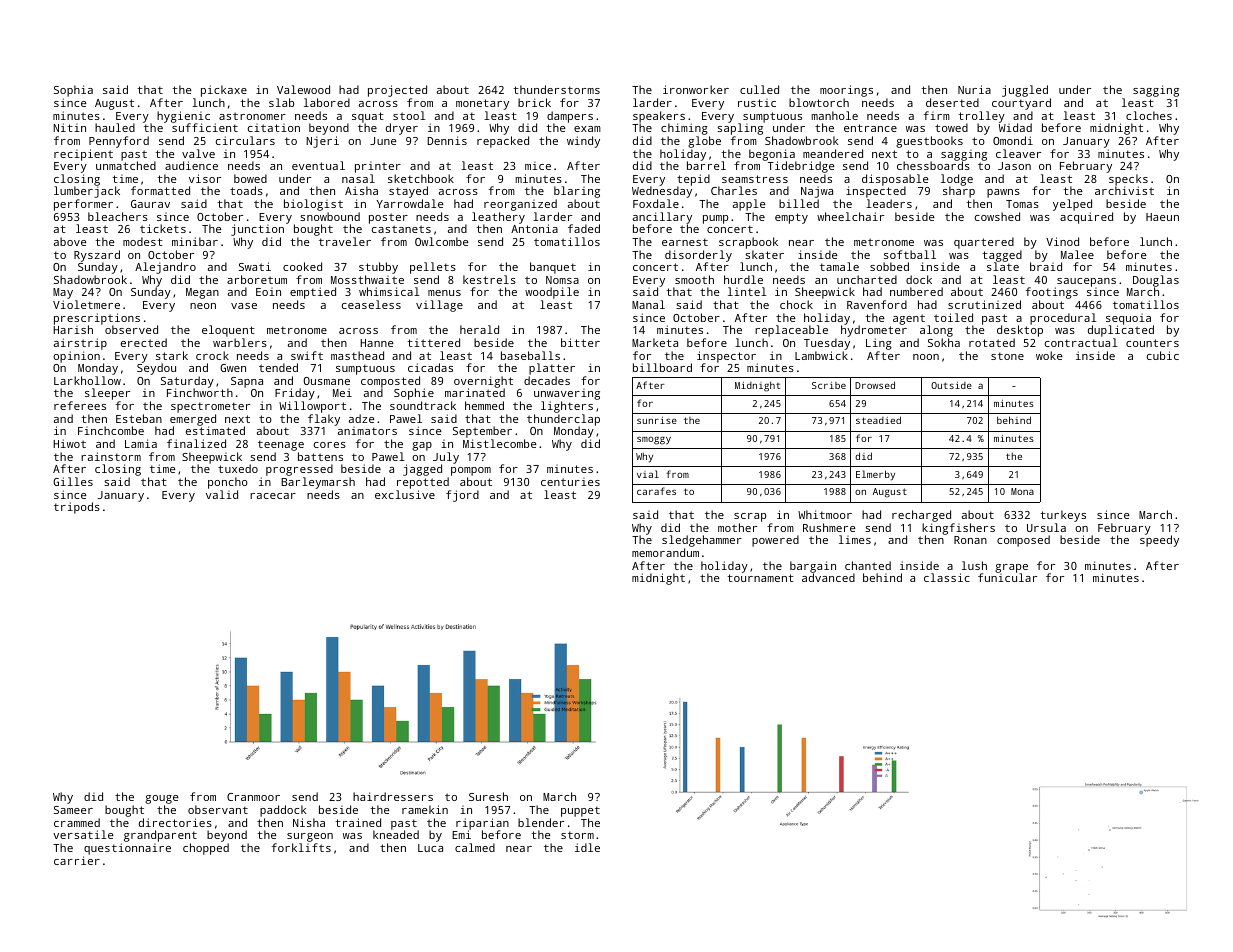 Image resolution: width=1233 pixels, height=952 pixels. I want to click on Barleymarsh, so click(318, 483).
